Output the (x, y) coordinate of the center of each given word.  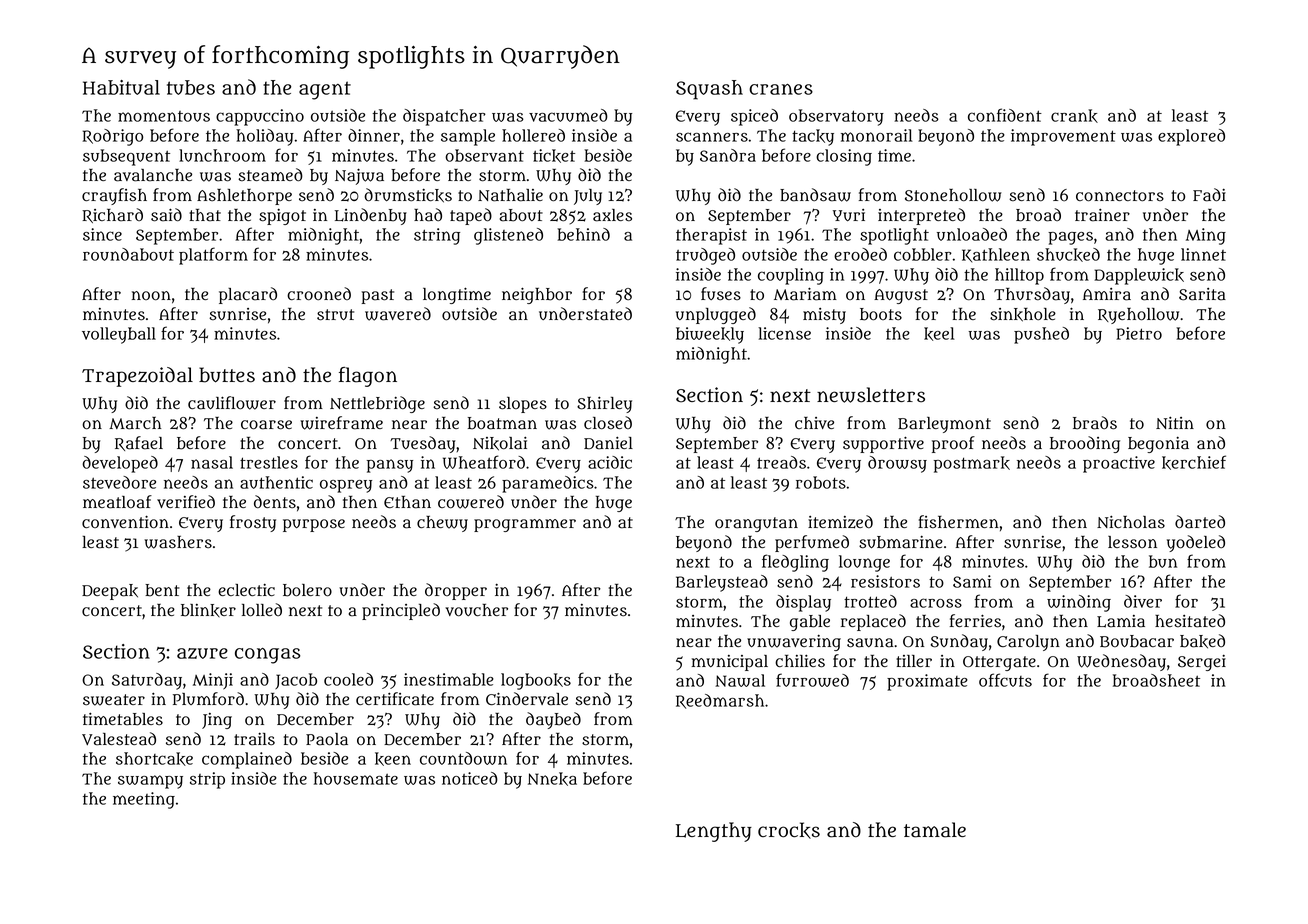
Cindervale (527, 699)
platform (213, 256)
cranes (781, 89)
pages (1070, 238)
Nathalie (510, 195)
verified (186, 501)
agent (325, 90)
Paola (327, 739)
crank (1074, 116)
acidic (610, 462)
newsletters (871, 395)
